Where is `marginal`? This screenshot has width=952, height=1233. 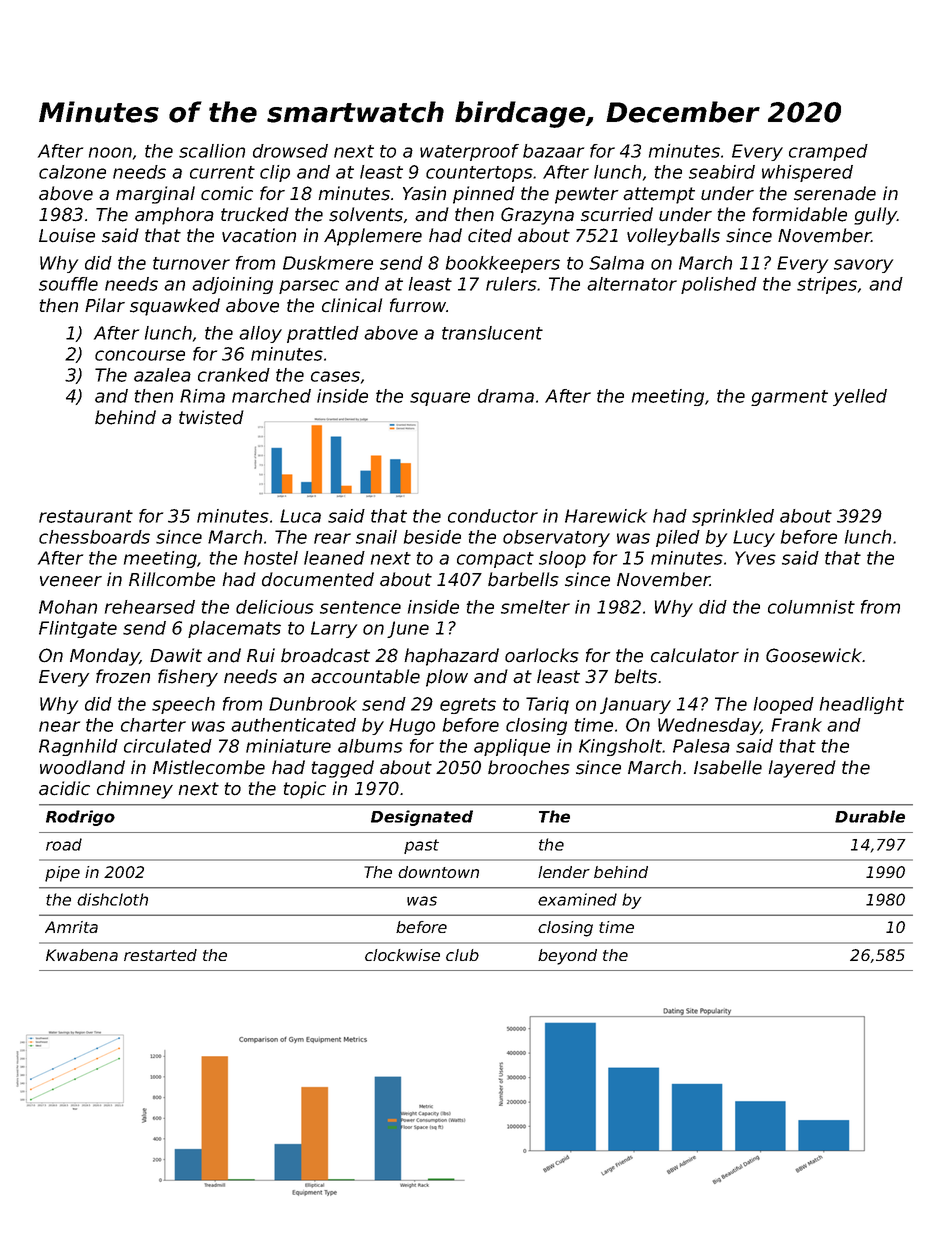
marginal is located at coordinates (155, 195).
